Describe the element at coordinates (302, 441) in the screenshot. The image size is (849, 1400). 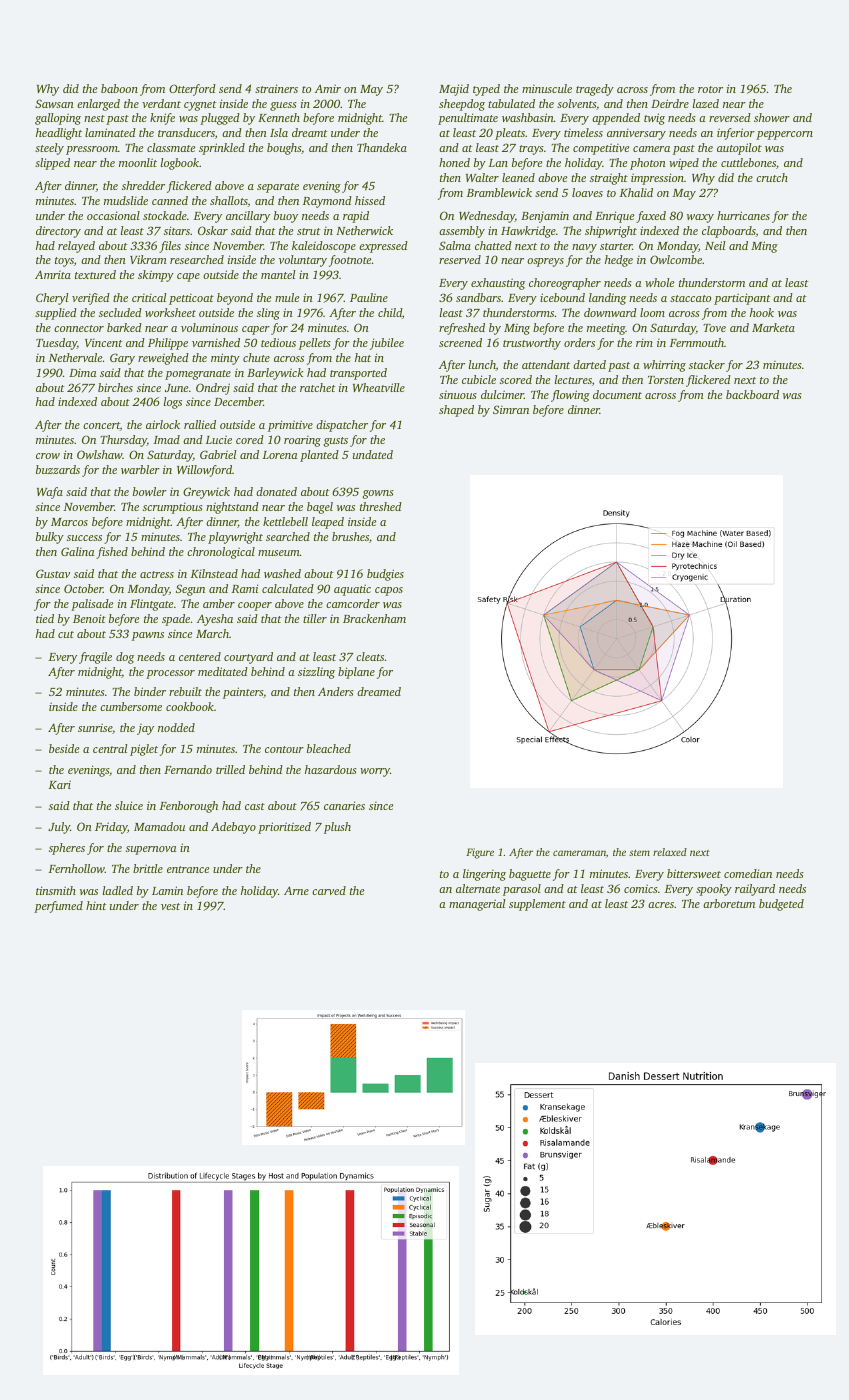
I see `roaring` at that location.
